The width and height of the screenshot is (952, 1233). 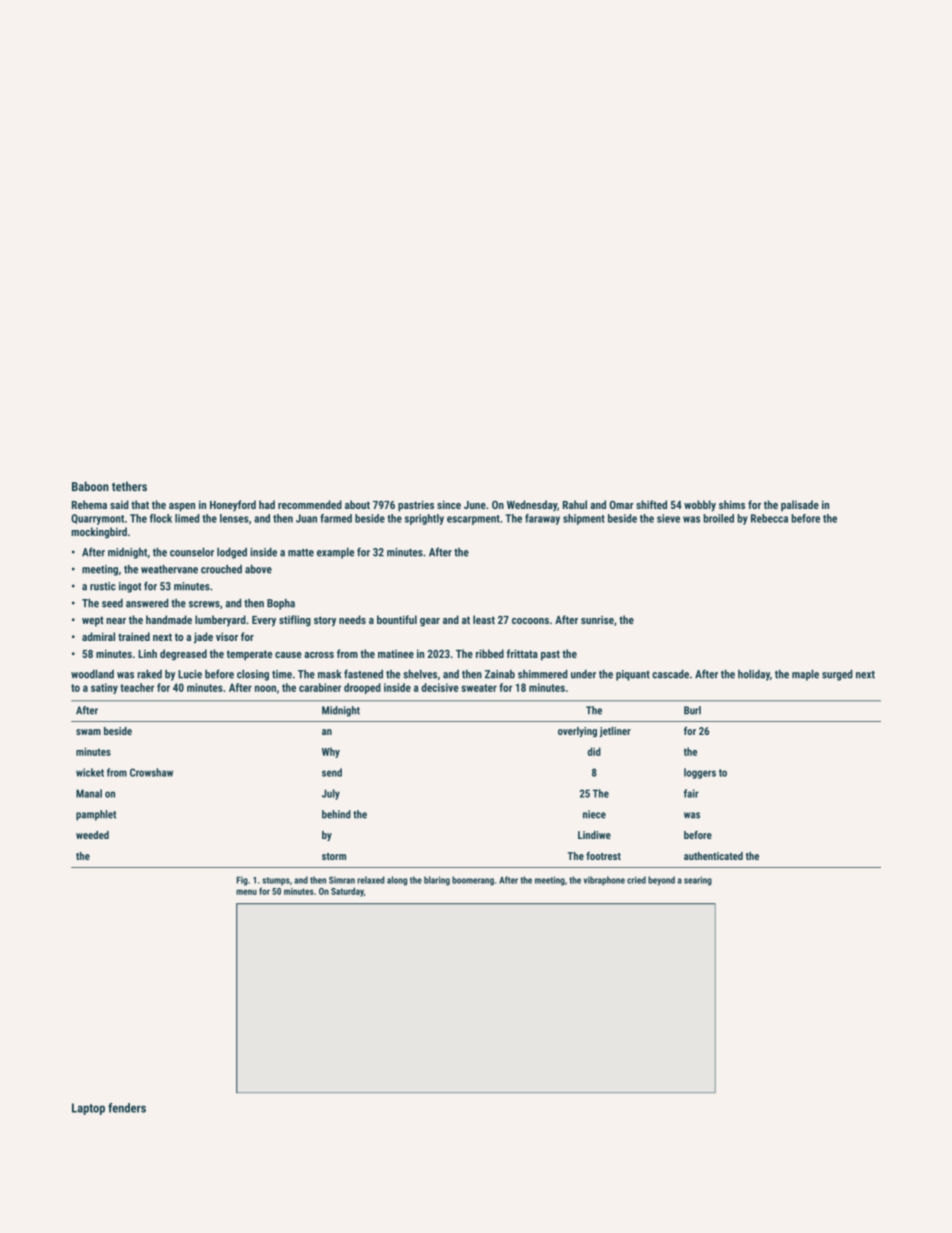 What do you see at coordinates (306, 518) in the screenshot?
I see `Juan` at bounding box center [306, 518].
